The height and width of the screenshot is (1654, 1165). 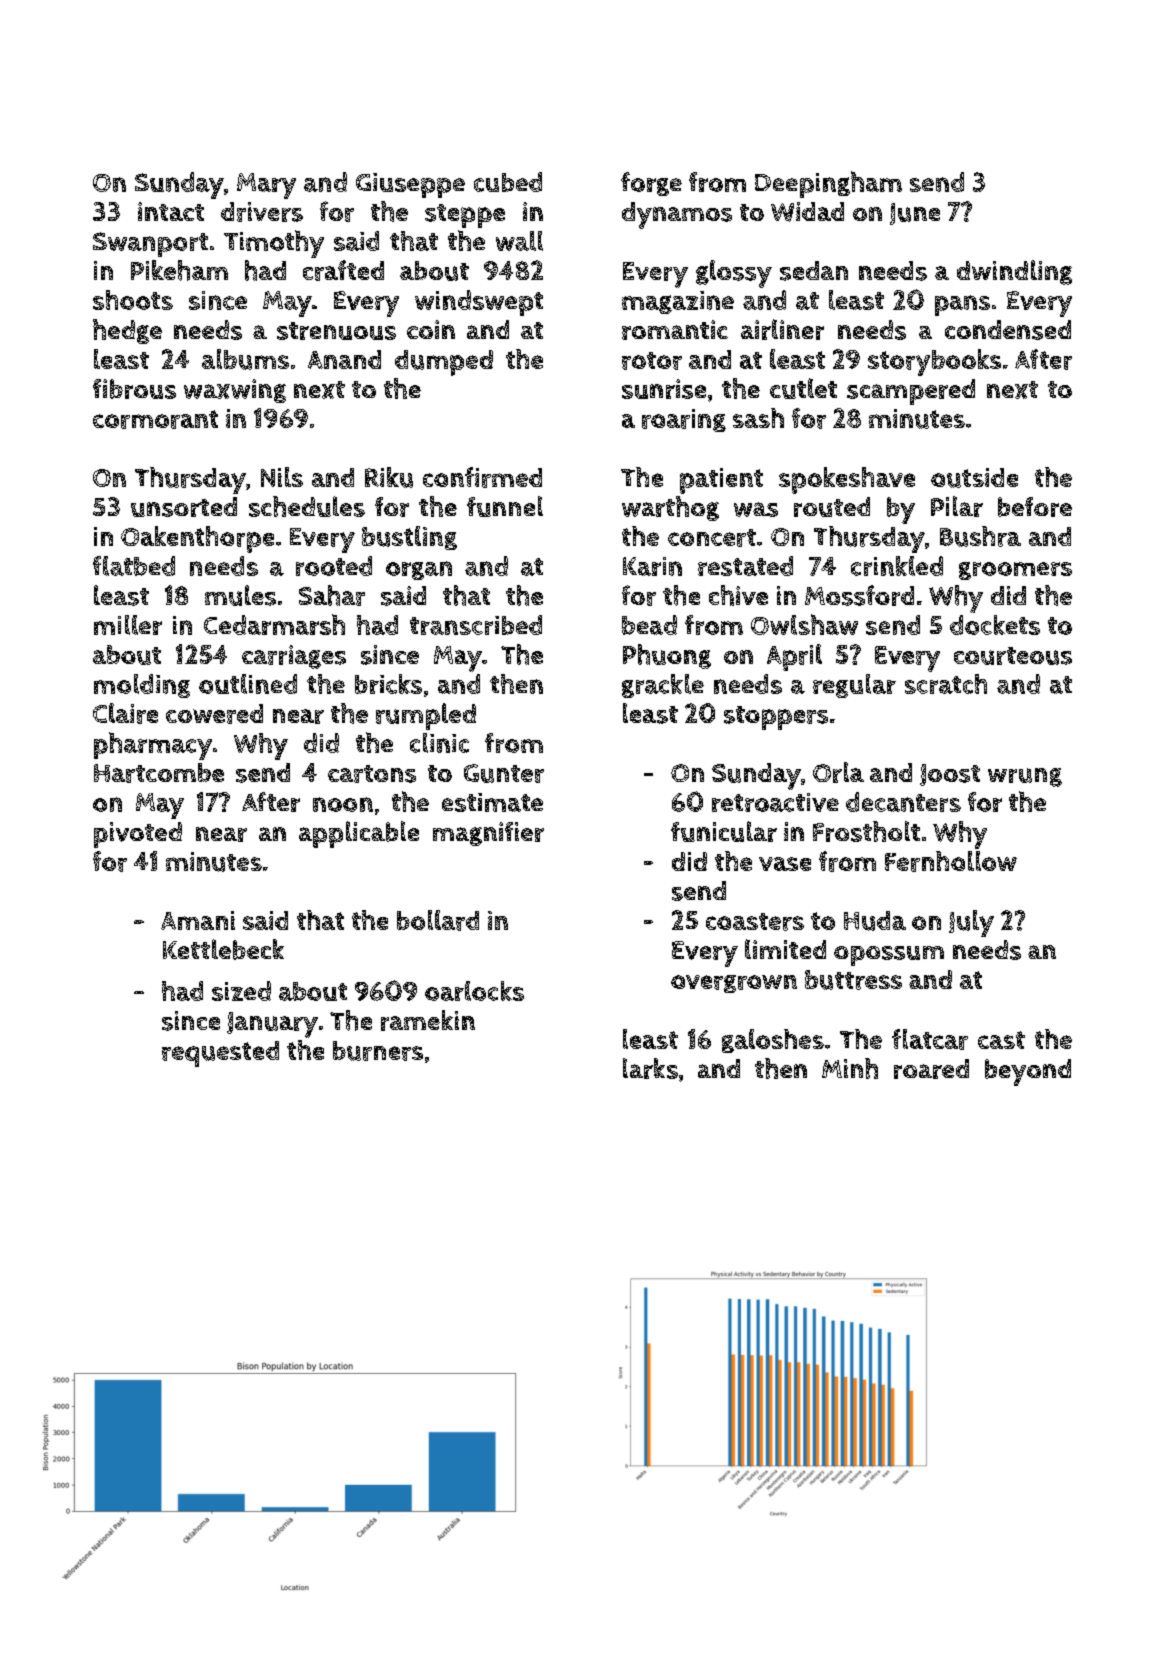 I want to click on rumpled, so click(x=426, y=716).
